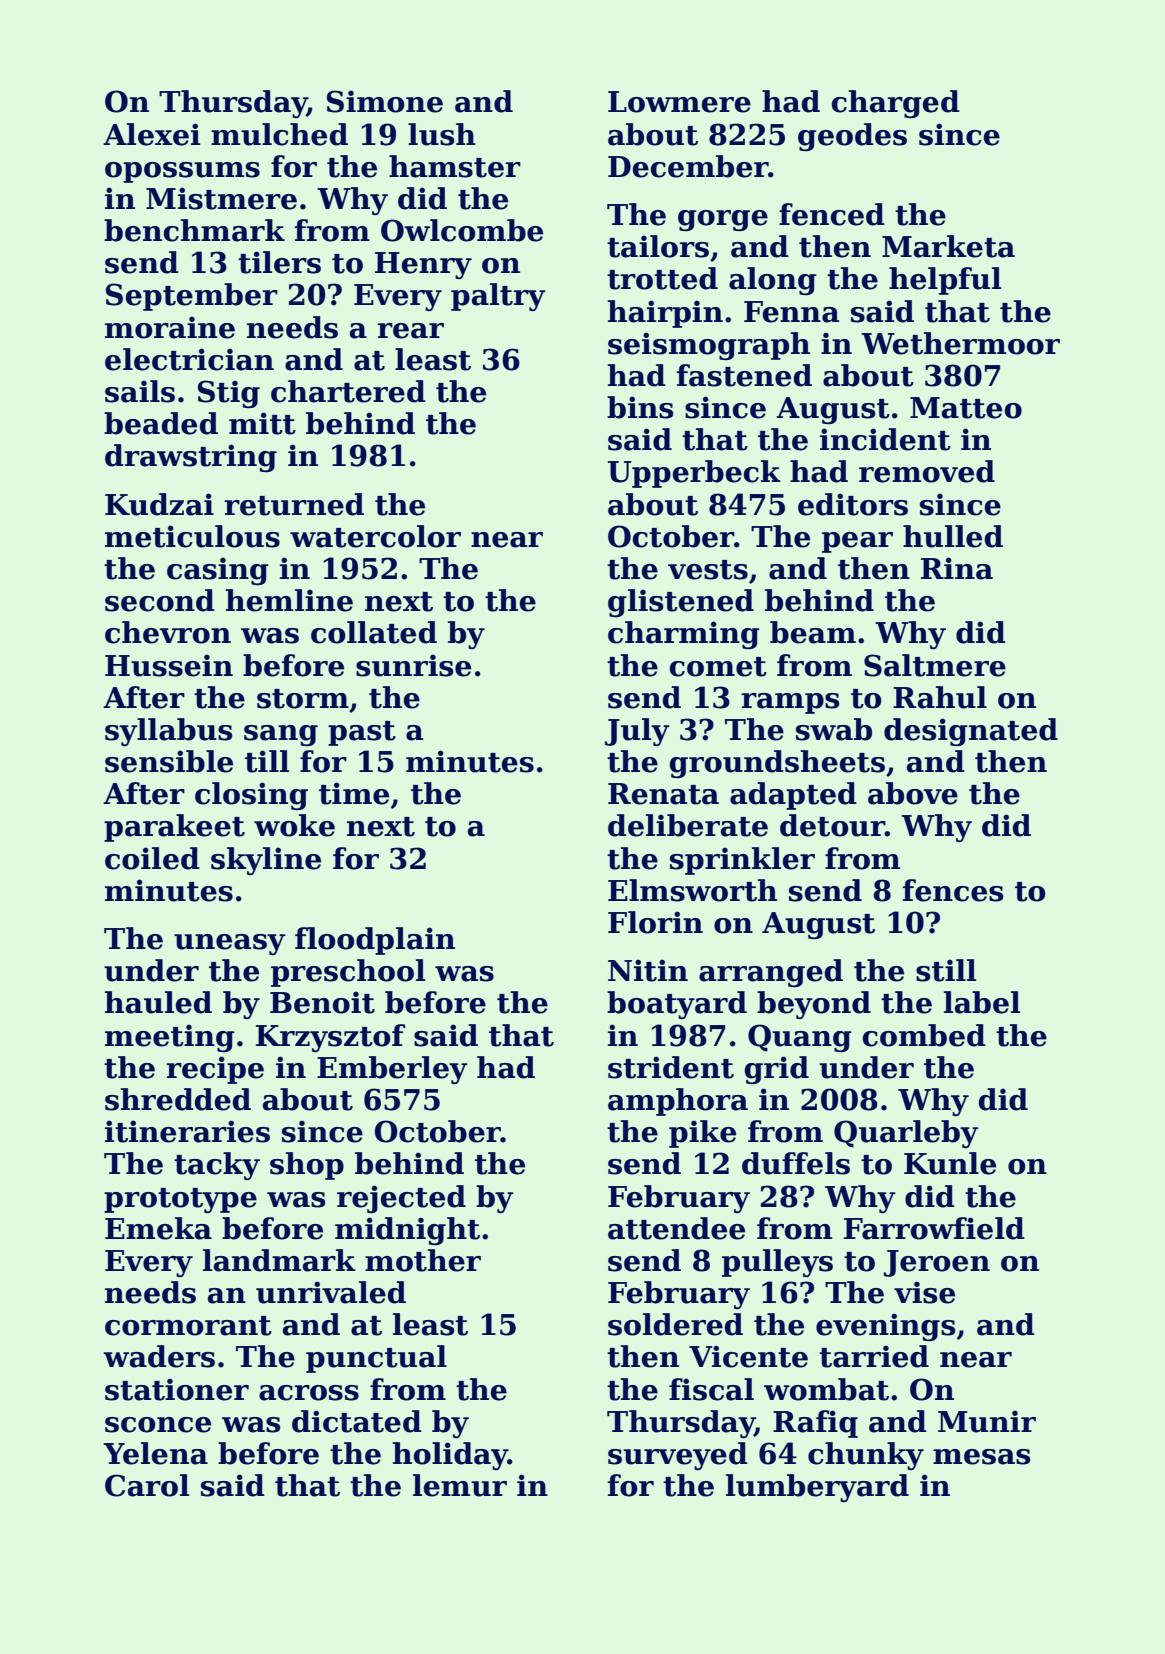  I want to click on amphora, so click(678, 1102).
